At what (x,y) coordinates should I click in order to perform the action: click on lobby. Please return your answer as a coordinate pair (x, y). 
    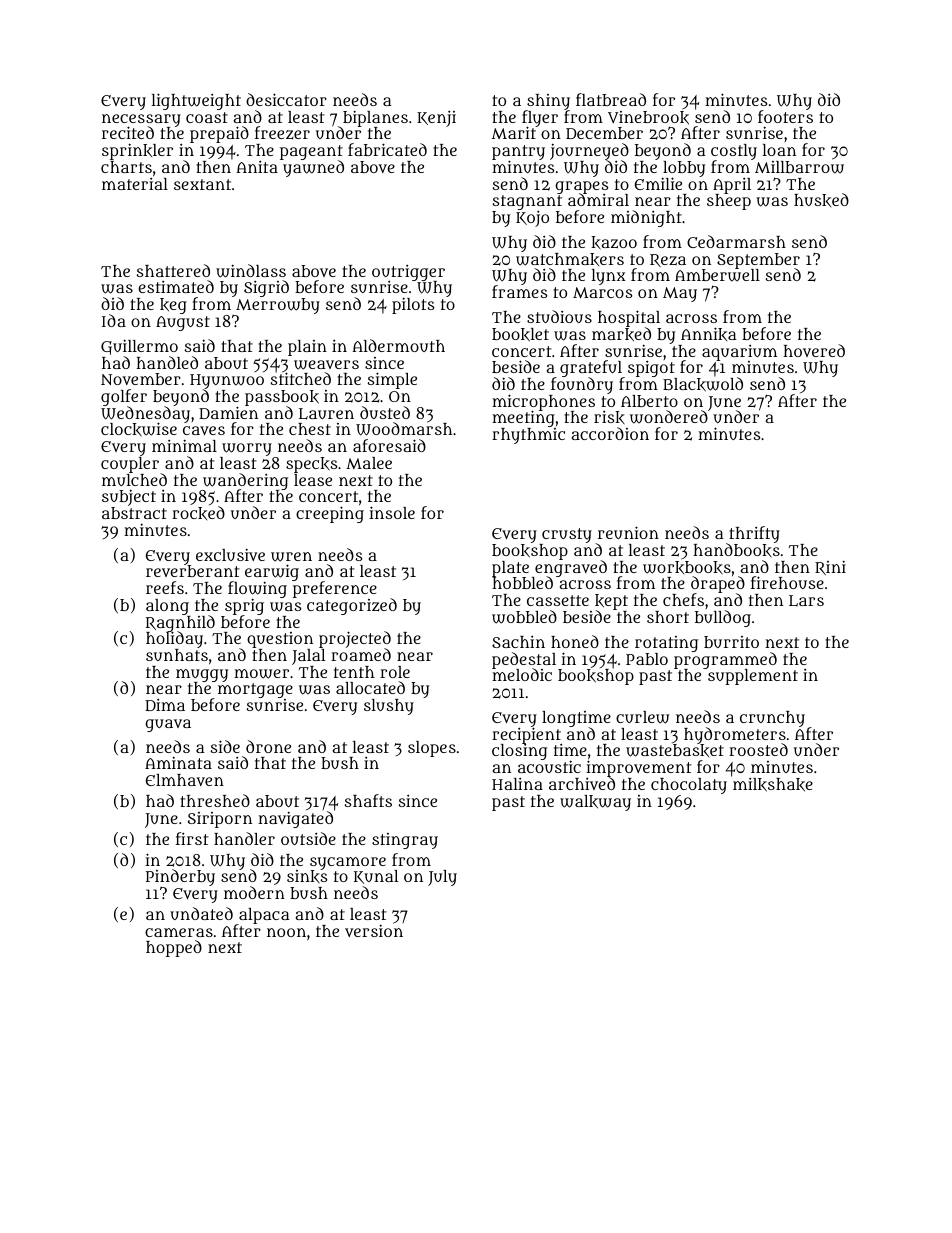
    Looking at the image, I should click on (684, 169).
